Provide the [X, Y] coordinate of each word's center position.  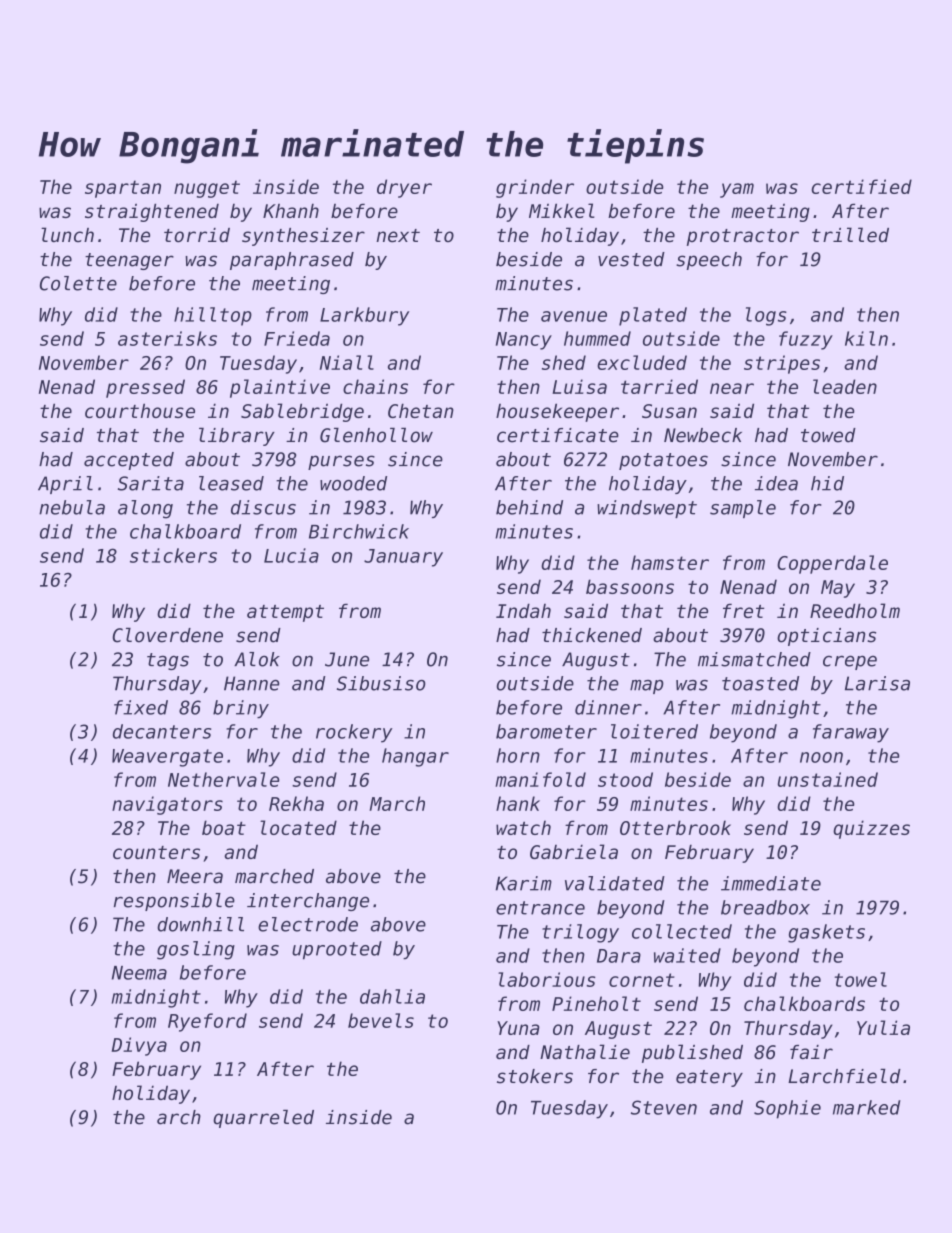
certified [862, 186]
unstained [828, 779]
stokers [535, 1076]
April [65, 485]
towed [828, 435]
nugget [207, 189]
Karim [524, 883]
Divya [139, 1046]
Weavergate [167, 758]
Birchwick [359, 531]
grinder [535, 188]
